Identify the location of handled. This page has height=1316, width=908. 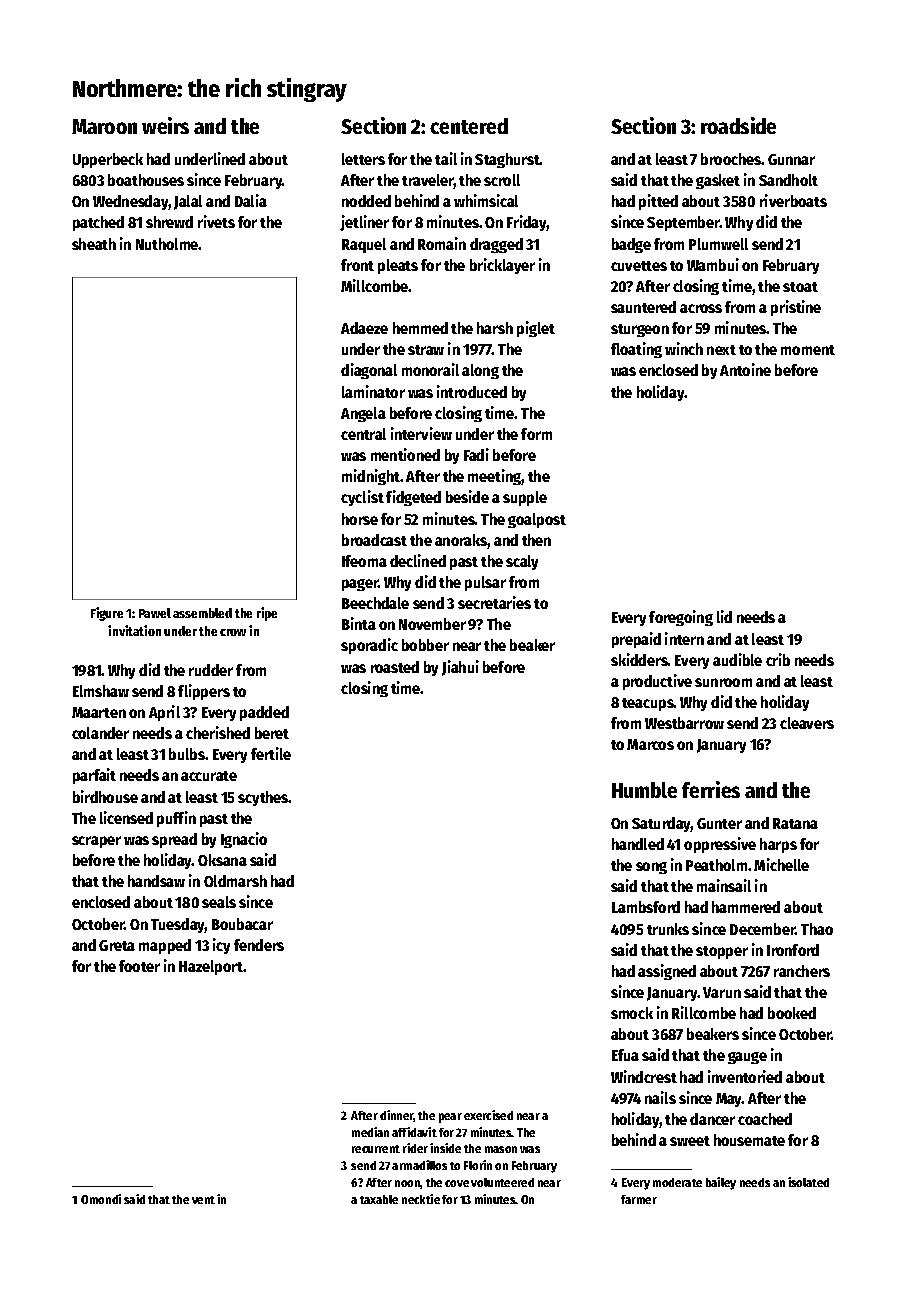
(638, 844).
